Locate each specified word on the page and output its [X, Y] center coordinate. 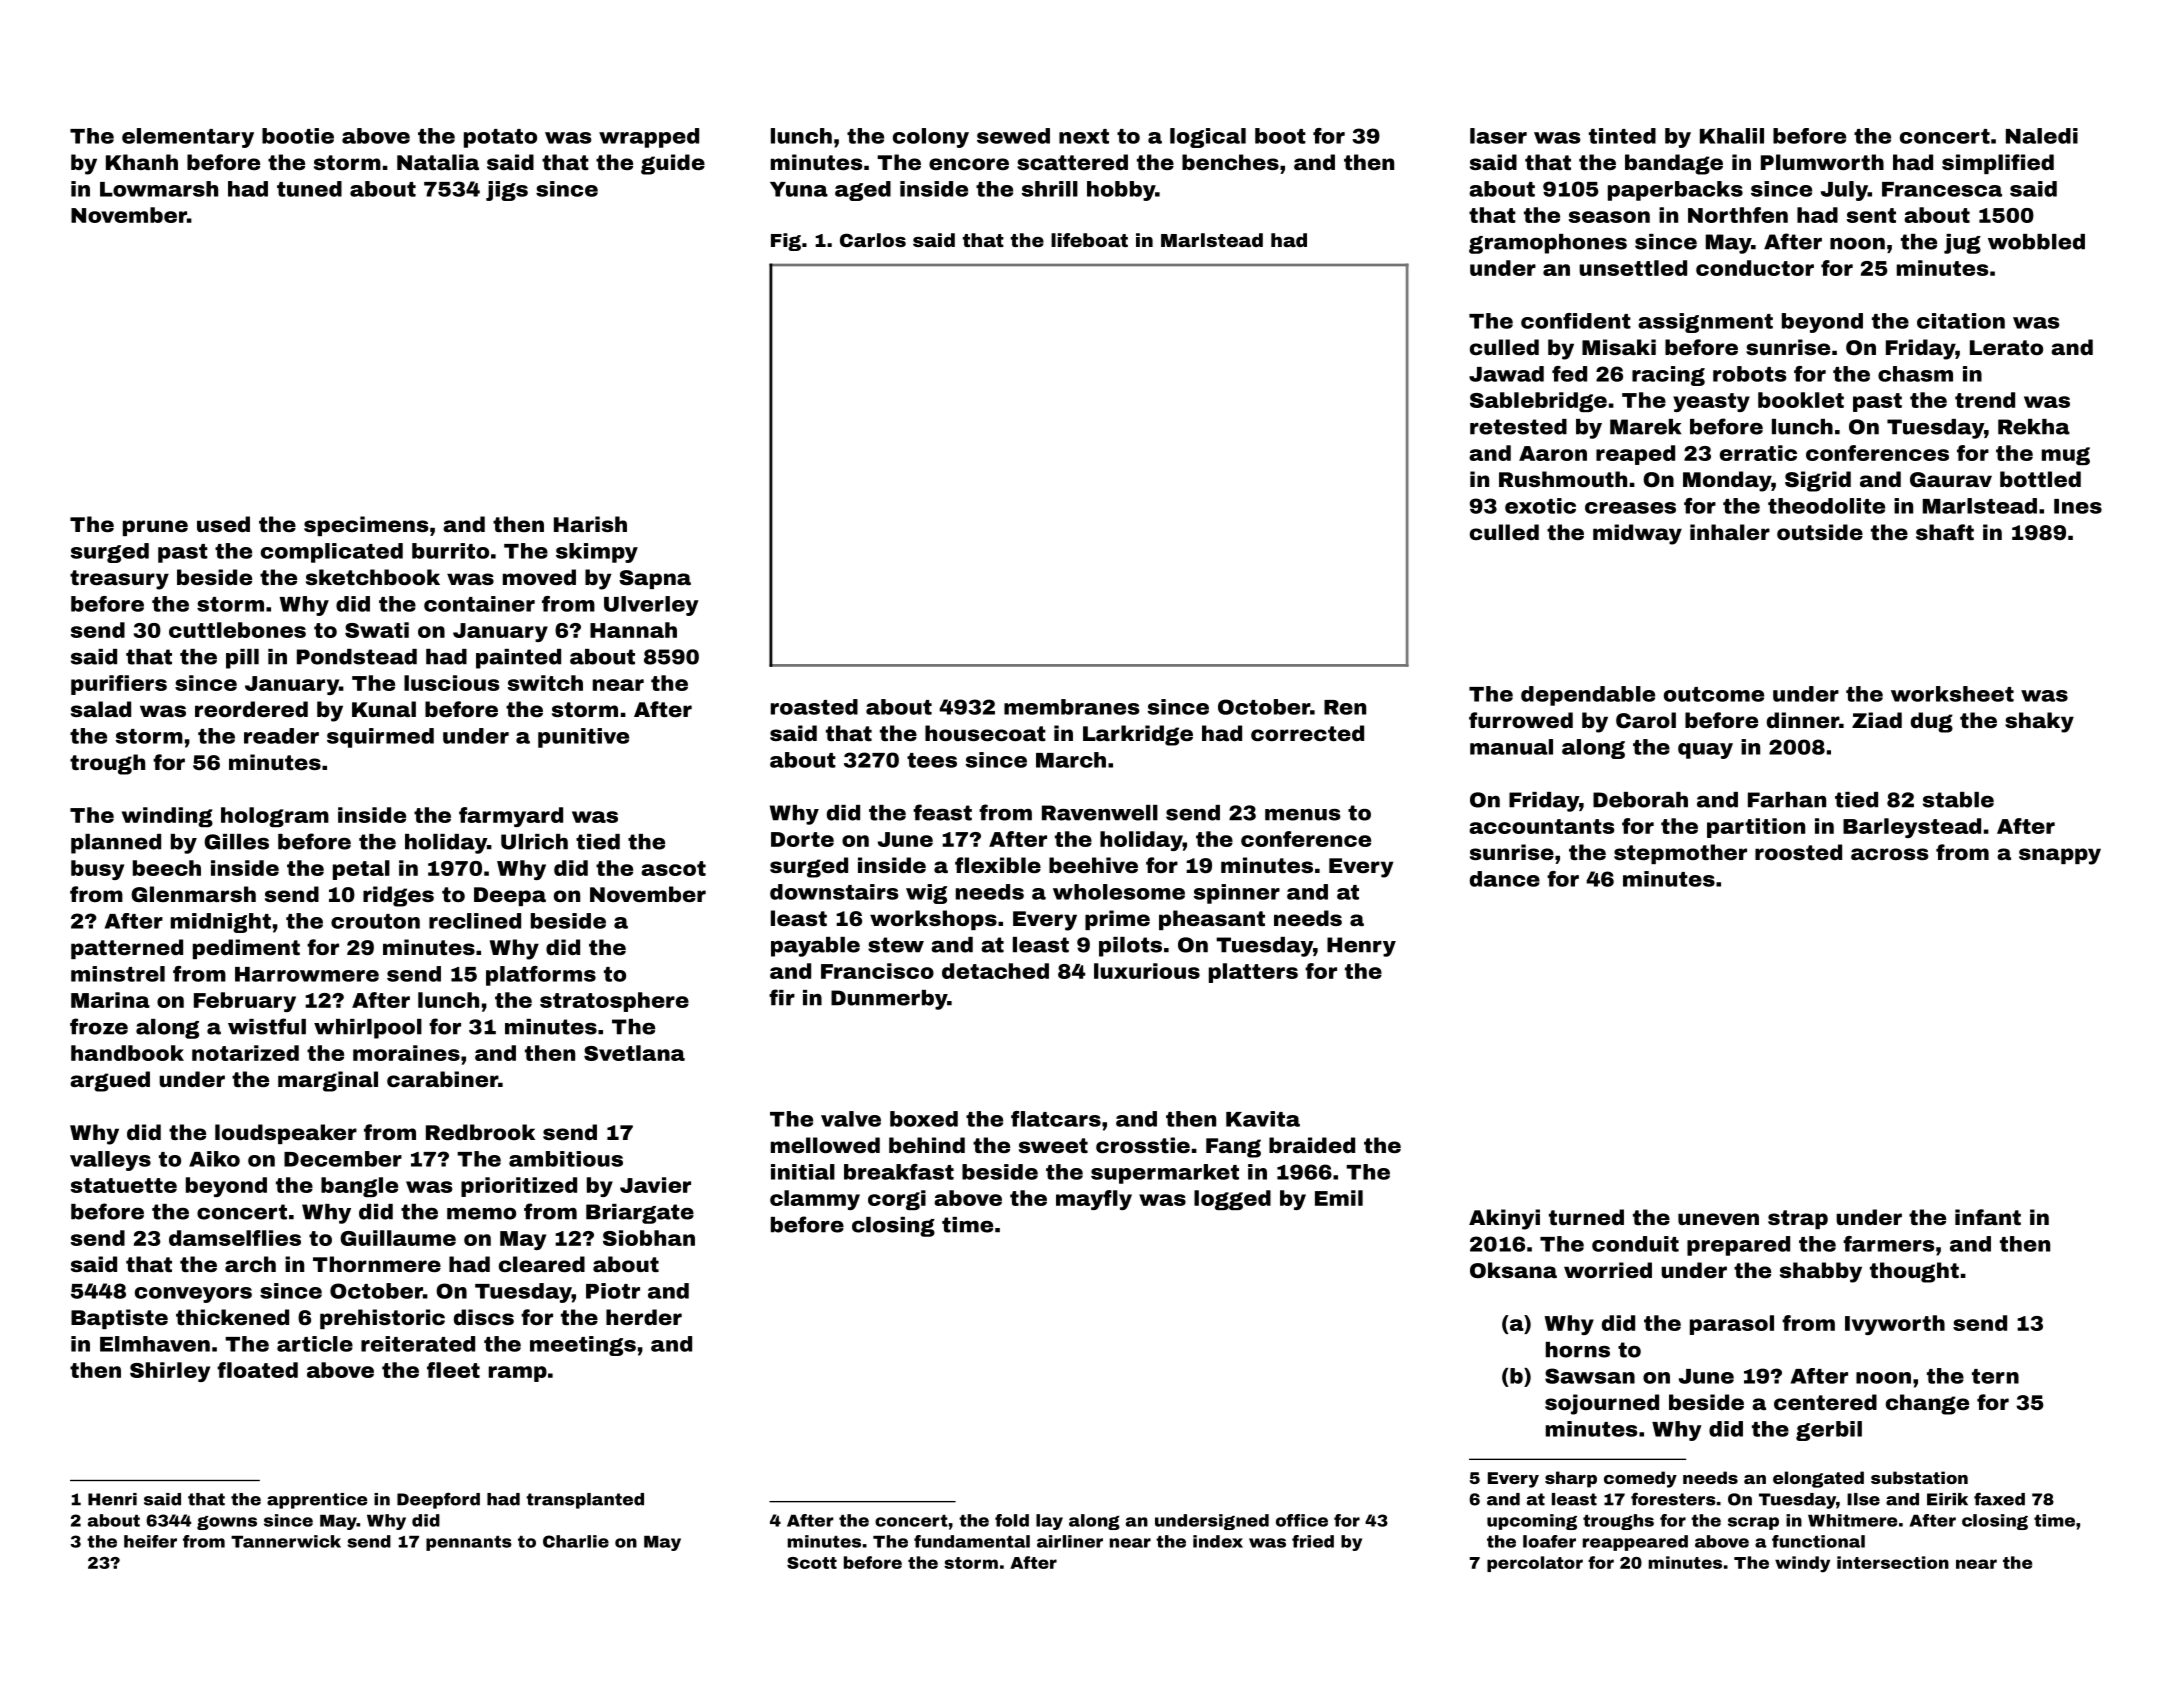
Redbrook [480, 1132]
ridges [398, 896]
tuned [309, 189]
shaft [1945, 532]
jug [1962, 244]
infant [1988, 1217]
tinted [1622, 136]
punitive [583, 738]
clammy [815, 1200]
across [1890, 854]
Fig [786, 242]
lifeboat [1089, 240]
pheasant [1212, 920]
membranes [1071, 707]
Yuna [799, 189]
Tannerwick [286, 1541]
